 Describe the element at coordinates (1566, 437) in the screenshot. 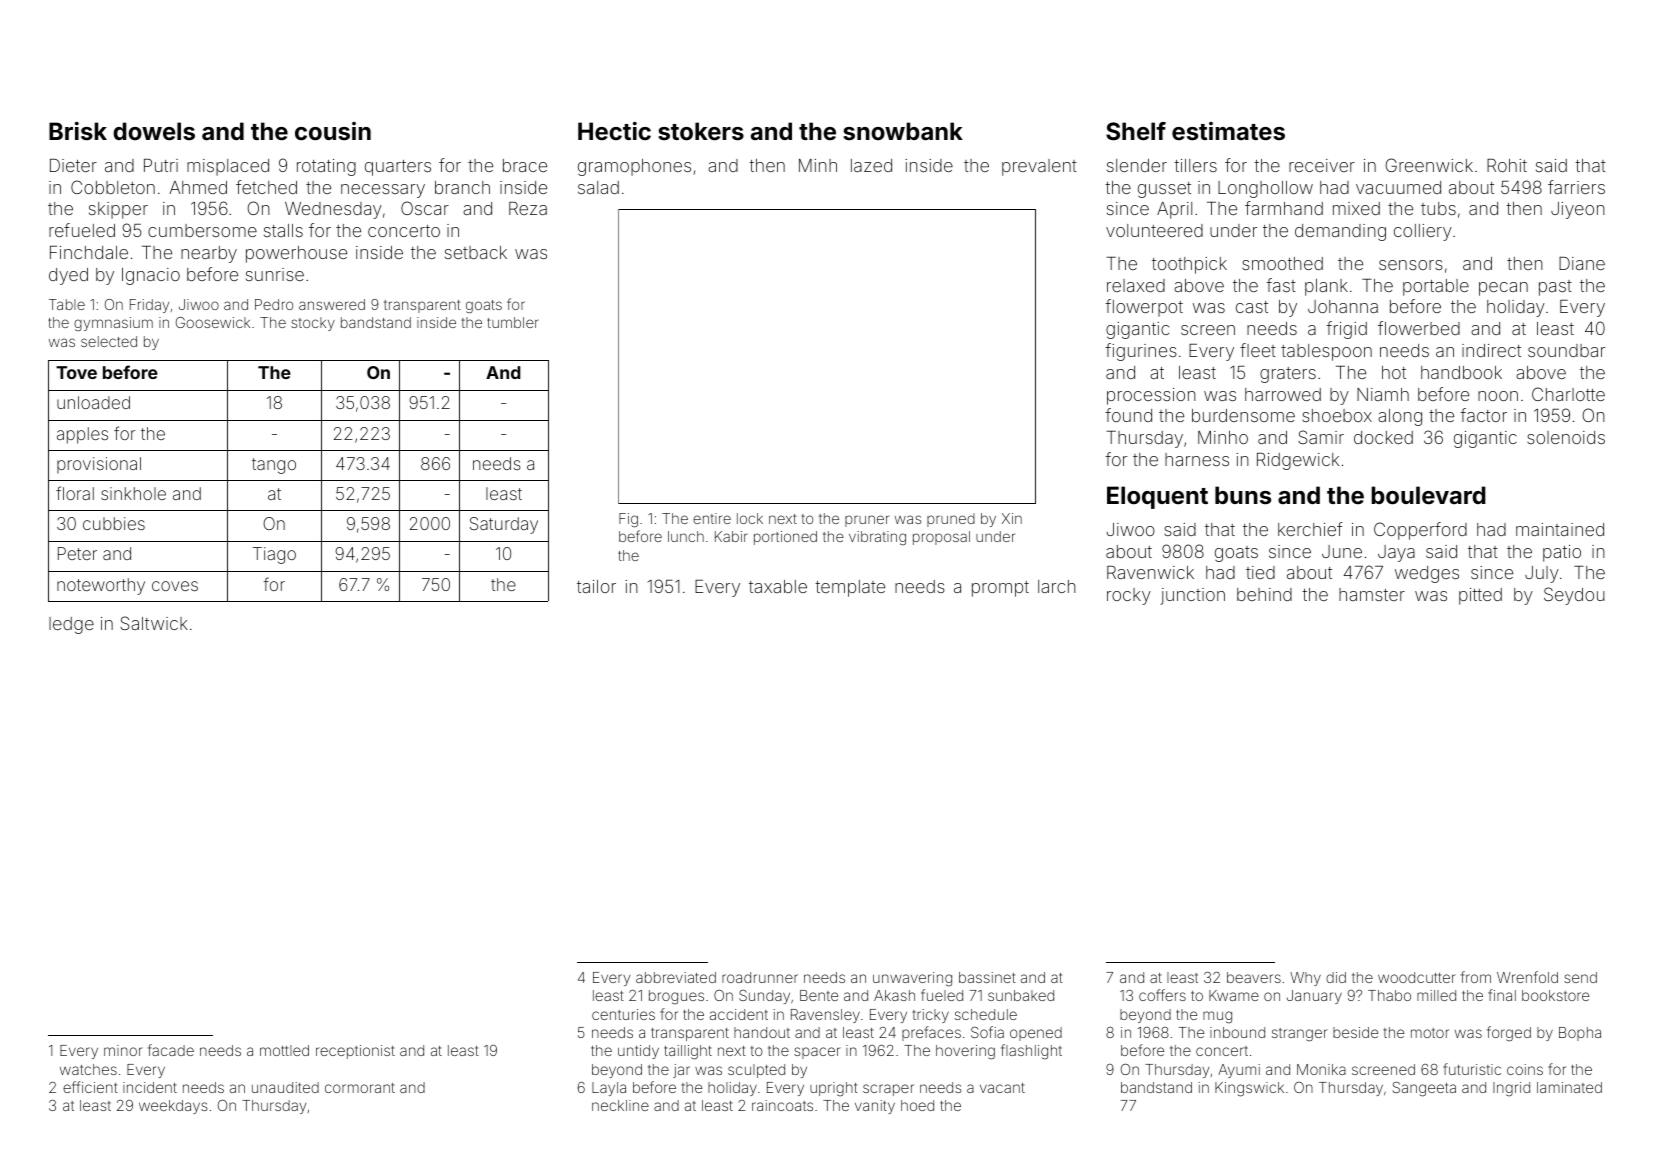

I see `solenoids` at that location.
